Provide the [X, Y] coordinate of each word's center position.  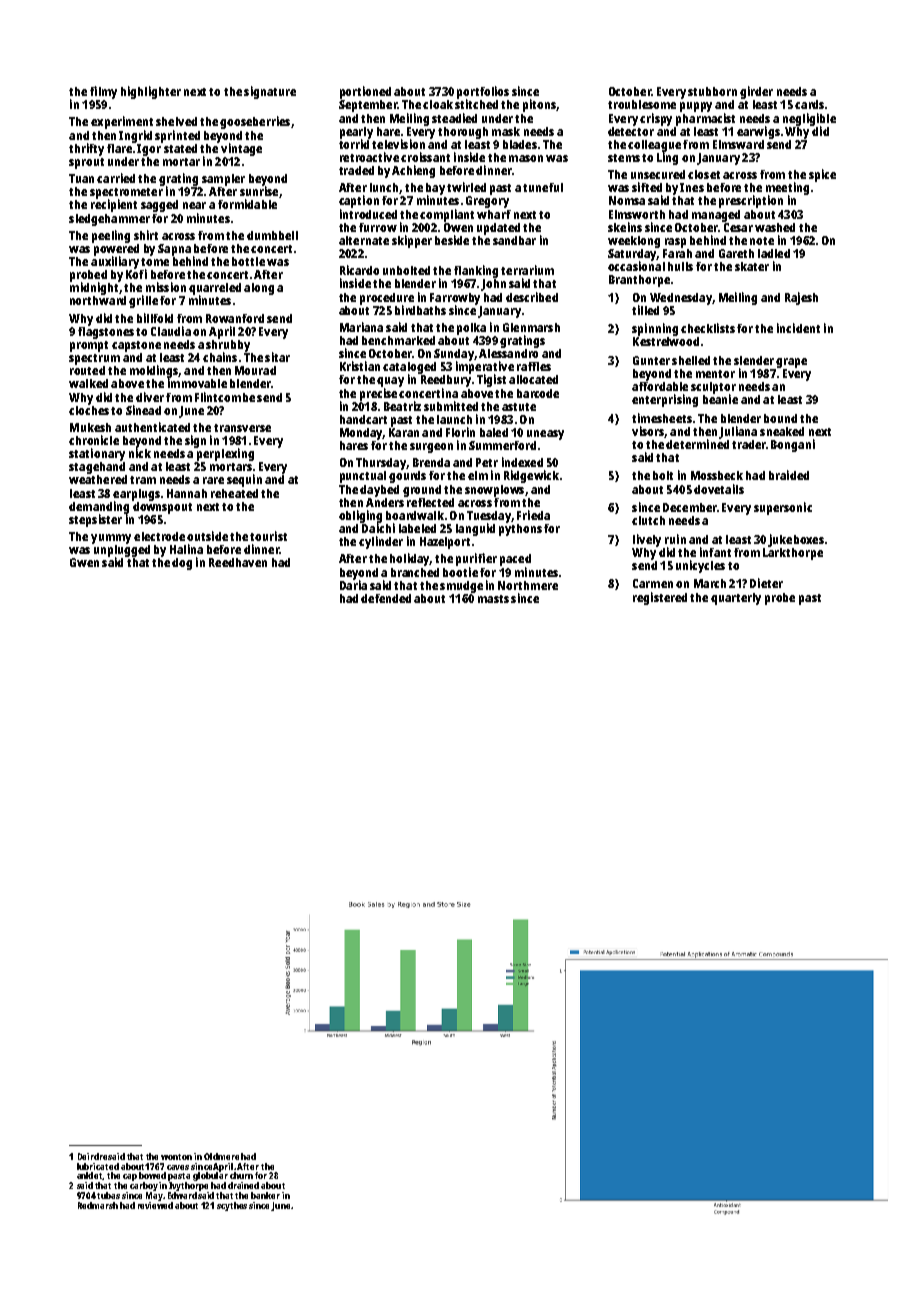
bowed [152, 1175]
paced [515, 560]
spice [822, 175]
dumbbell [272, 235]
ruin [675, 539]
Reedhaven [238, 562]
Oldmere [221, 1156]
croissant [425, 157]
